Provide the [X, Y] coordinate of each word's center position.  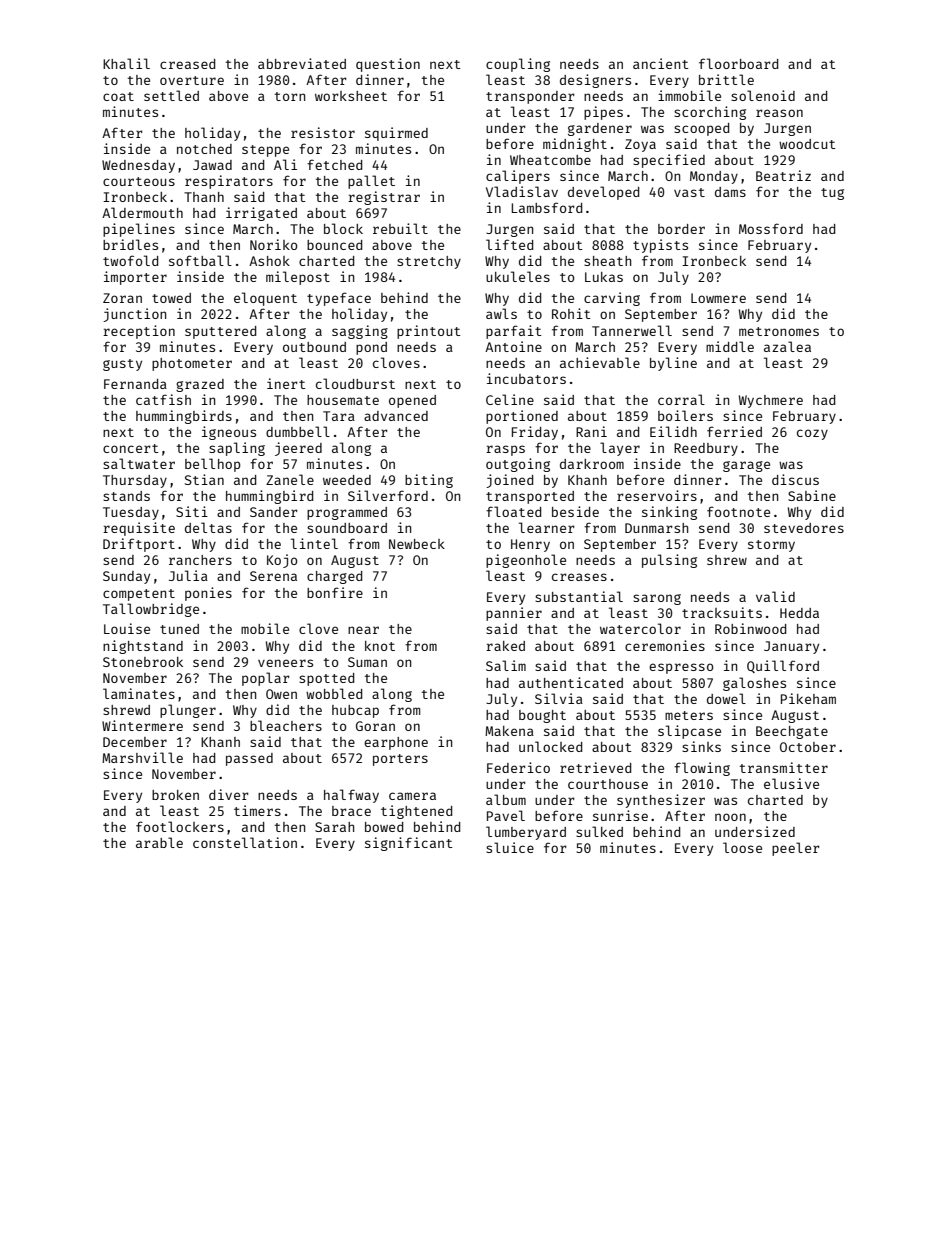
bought [542, 716]
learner [547, 527]
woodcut [807, 144]
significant [409, 844]
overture [192, 80]
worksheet [351, 96]
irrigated [261, 214]
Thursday [135, 481]
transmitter [784, 767]
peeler [796, 849]
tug [832, 194]
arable [159, 842]
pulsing [669, 561]
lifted [509, 244]
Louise [127, 628]
